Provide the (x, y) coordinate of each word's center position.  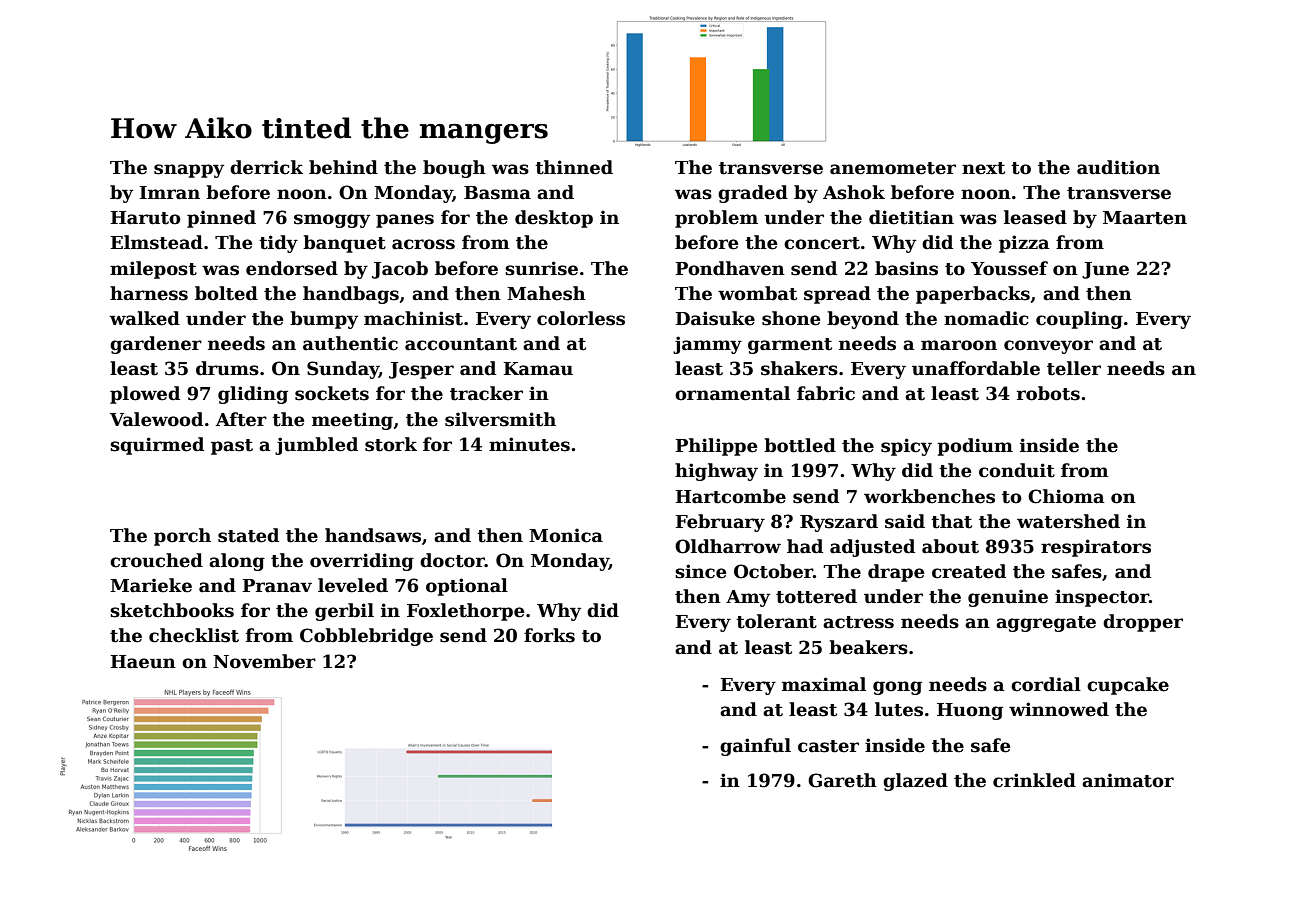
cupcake (1128, 686)
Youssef (1009, 268)
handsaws (373, 535)
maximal (824, 684)
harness (149, 293)
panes (405, 221)
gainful (755, 747)
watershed (1068, 521)
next (983, 168)
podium (975, 447)
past (232, 447)
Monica (566, 535)
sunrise (541, 268)
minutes (529, 444)
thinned (574, 167)
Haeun (143, 662)
